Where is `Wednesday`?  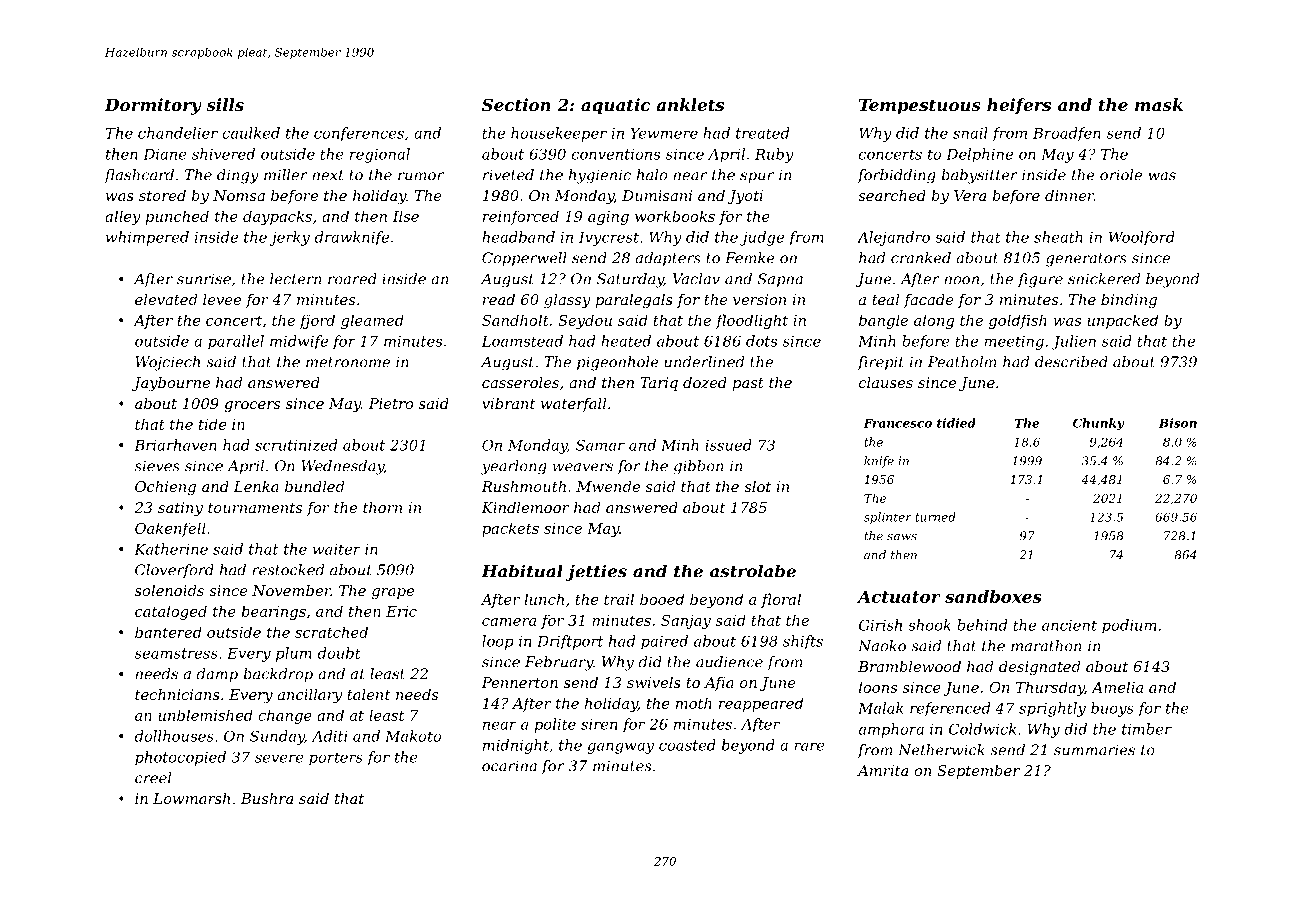 Wednesday is located at coordinates (343, 467).
